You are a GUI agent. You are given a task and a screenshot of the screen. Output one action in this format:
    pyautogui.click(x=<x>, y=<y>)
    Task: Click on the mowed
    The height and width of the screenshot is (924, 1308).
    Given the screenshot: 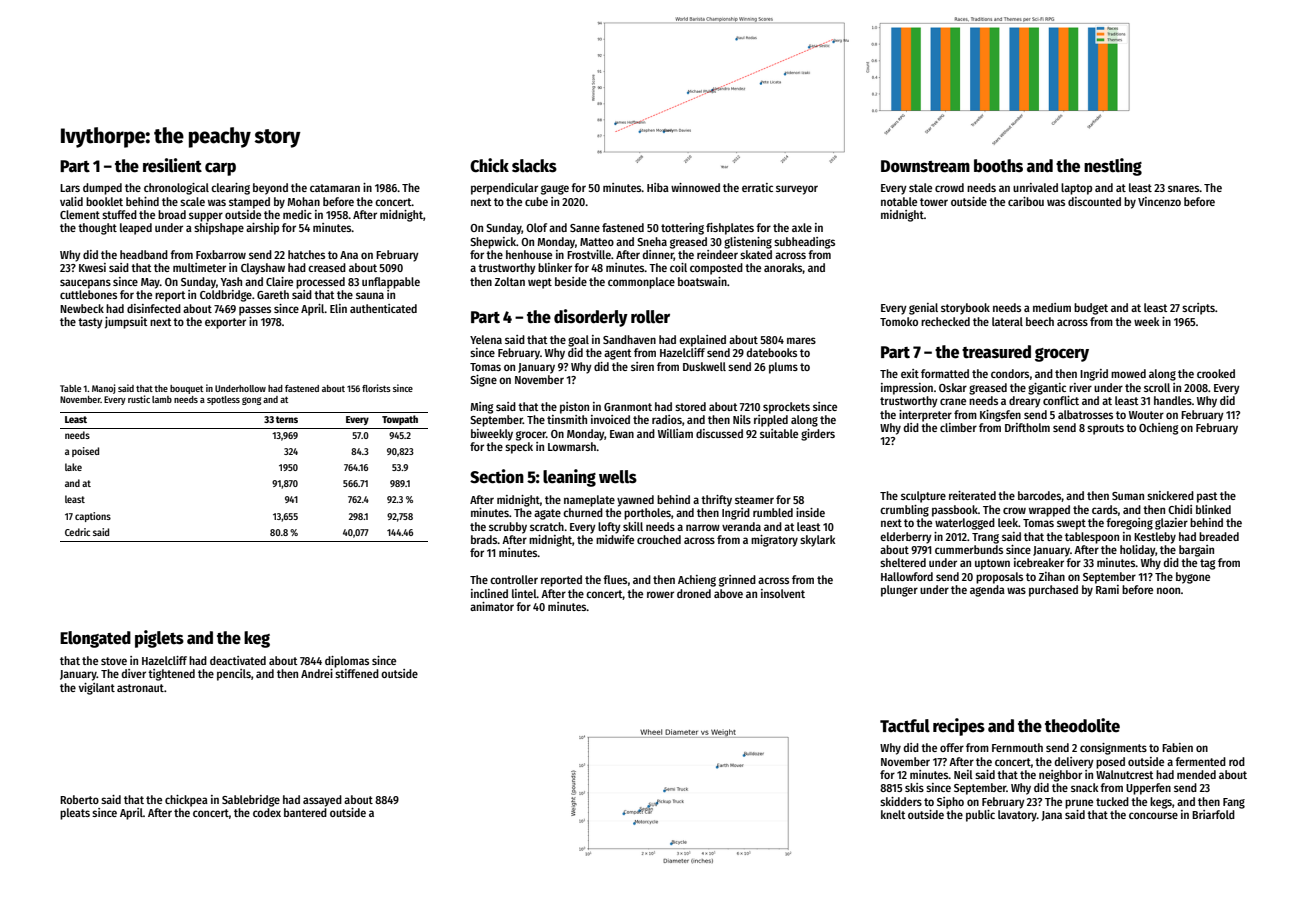 What is the action you would take?
    pyautogui.click(x=1128, y=373)
